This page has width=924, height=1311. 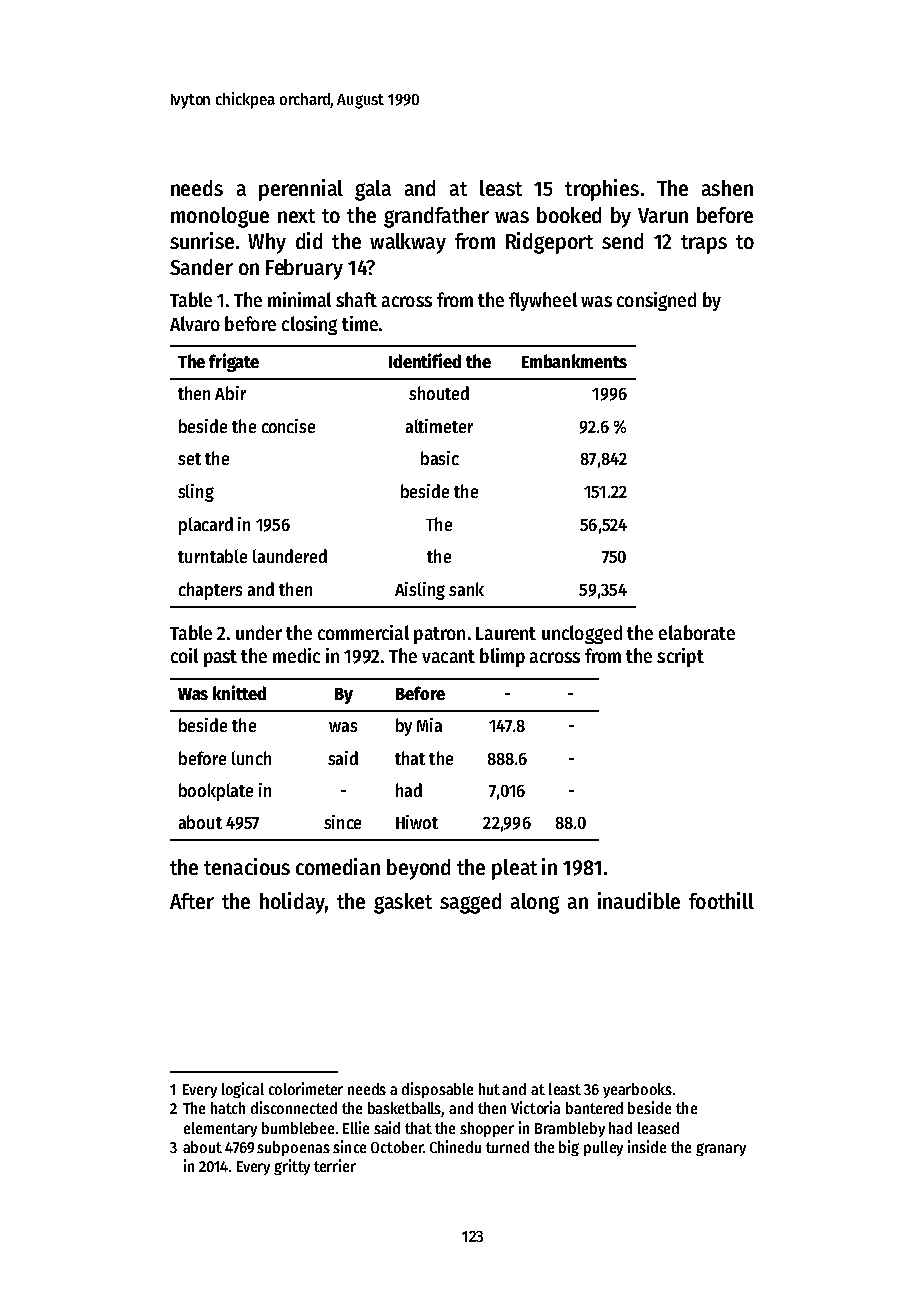 What do you see at coordinates (506, 633) in the page?
I see `Laurent` at bounding box center [506, 633].
